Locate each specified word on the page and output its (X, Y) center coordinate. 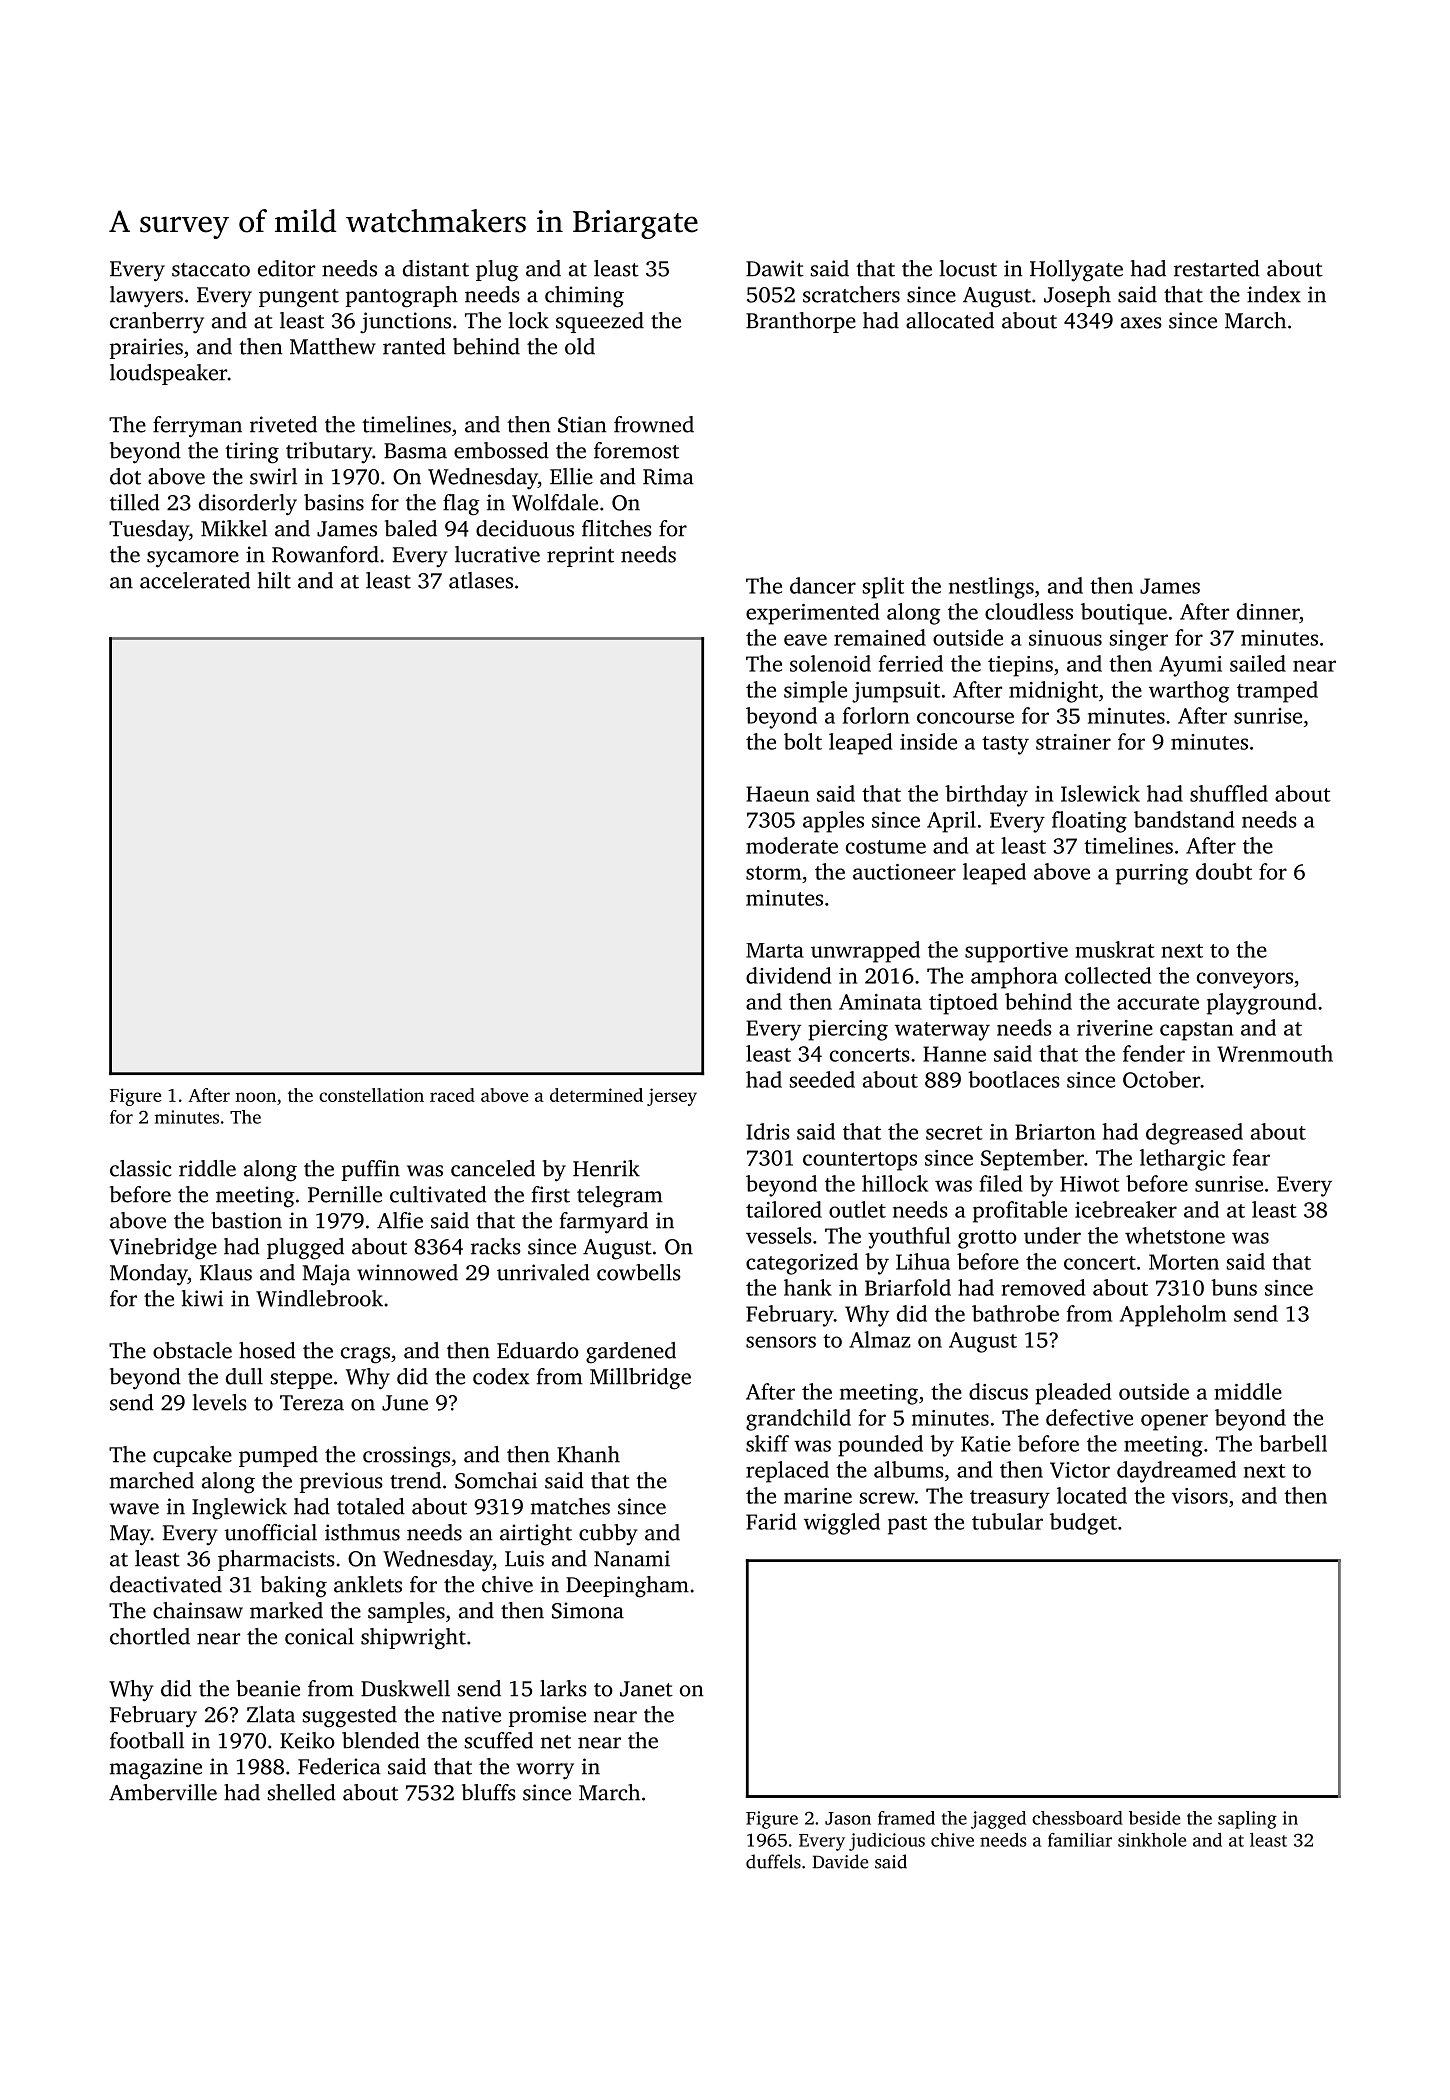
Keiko (307, 1740)
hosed (267, 1350)
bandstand (1184, 819)
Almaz (880, 1339)
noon (255, 1097)
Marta (775, 950)
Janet (646, 1689)
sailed (1258, 663)
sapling (1247, 1820)
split (883, 588)
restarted (1217, 268)
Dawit (775, 268)
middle (1248, 1391)
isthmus (362, 1532)
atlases (481, 580)
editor (286, 268)
